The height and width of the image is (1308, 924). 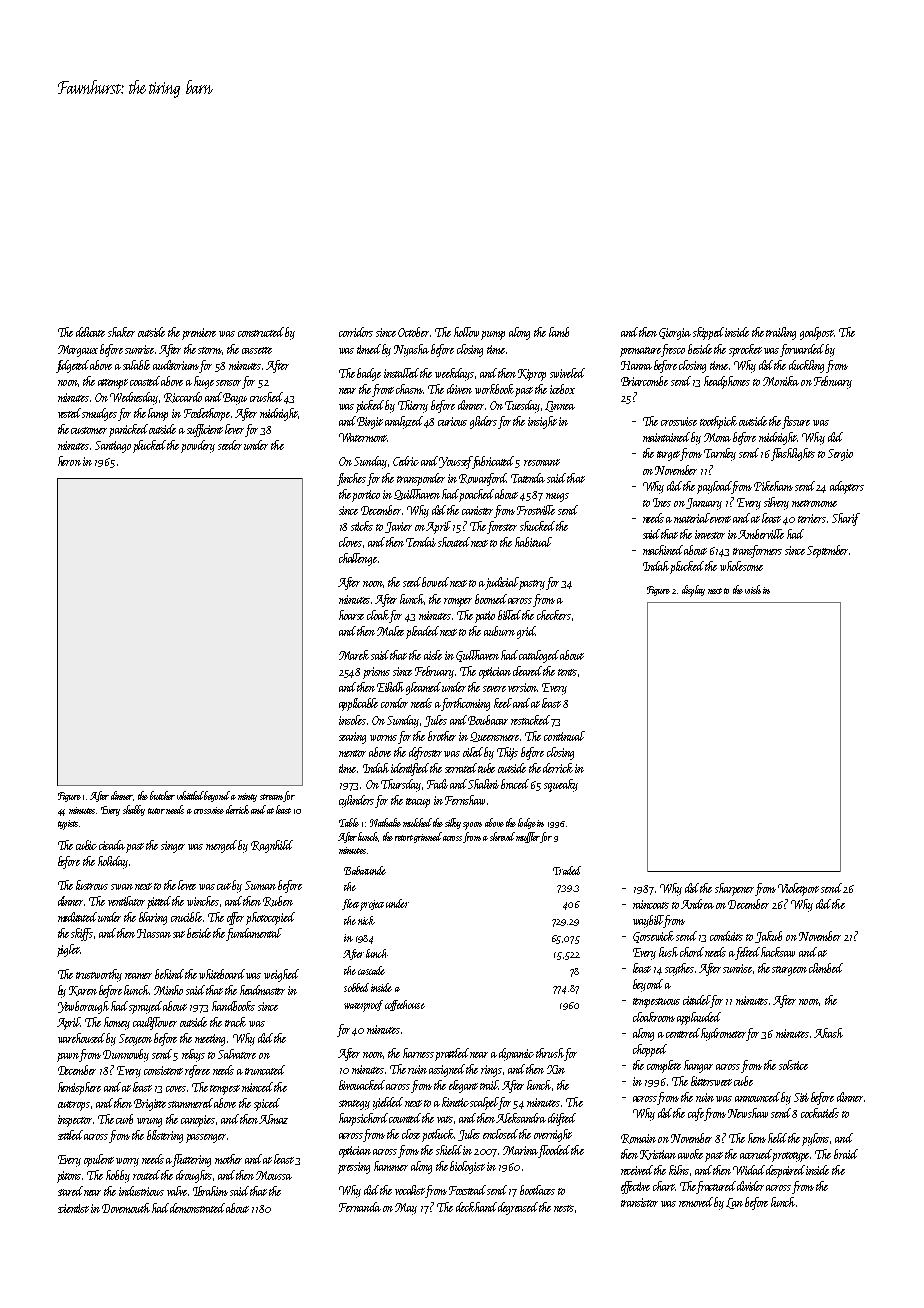 What do you see at coordinates (564, 736) in the image?
I see `continual` at bounding box center [564, 736].
